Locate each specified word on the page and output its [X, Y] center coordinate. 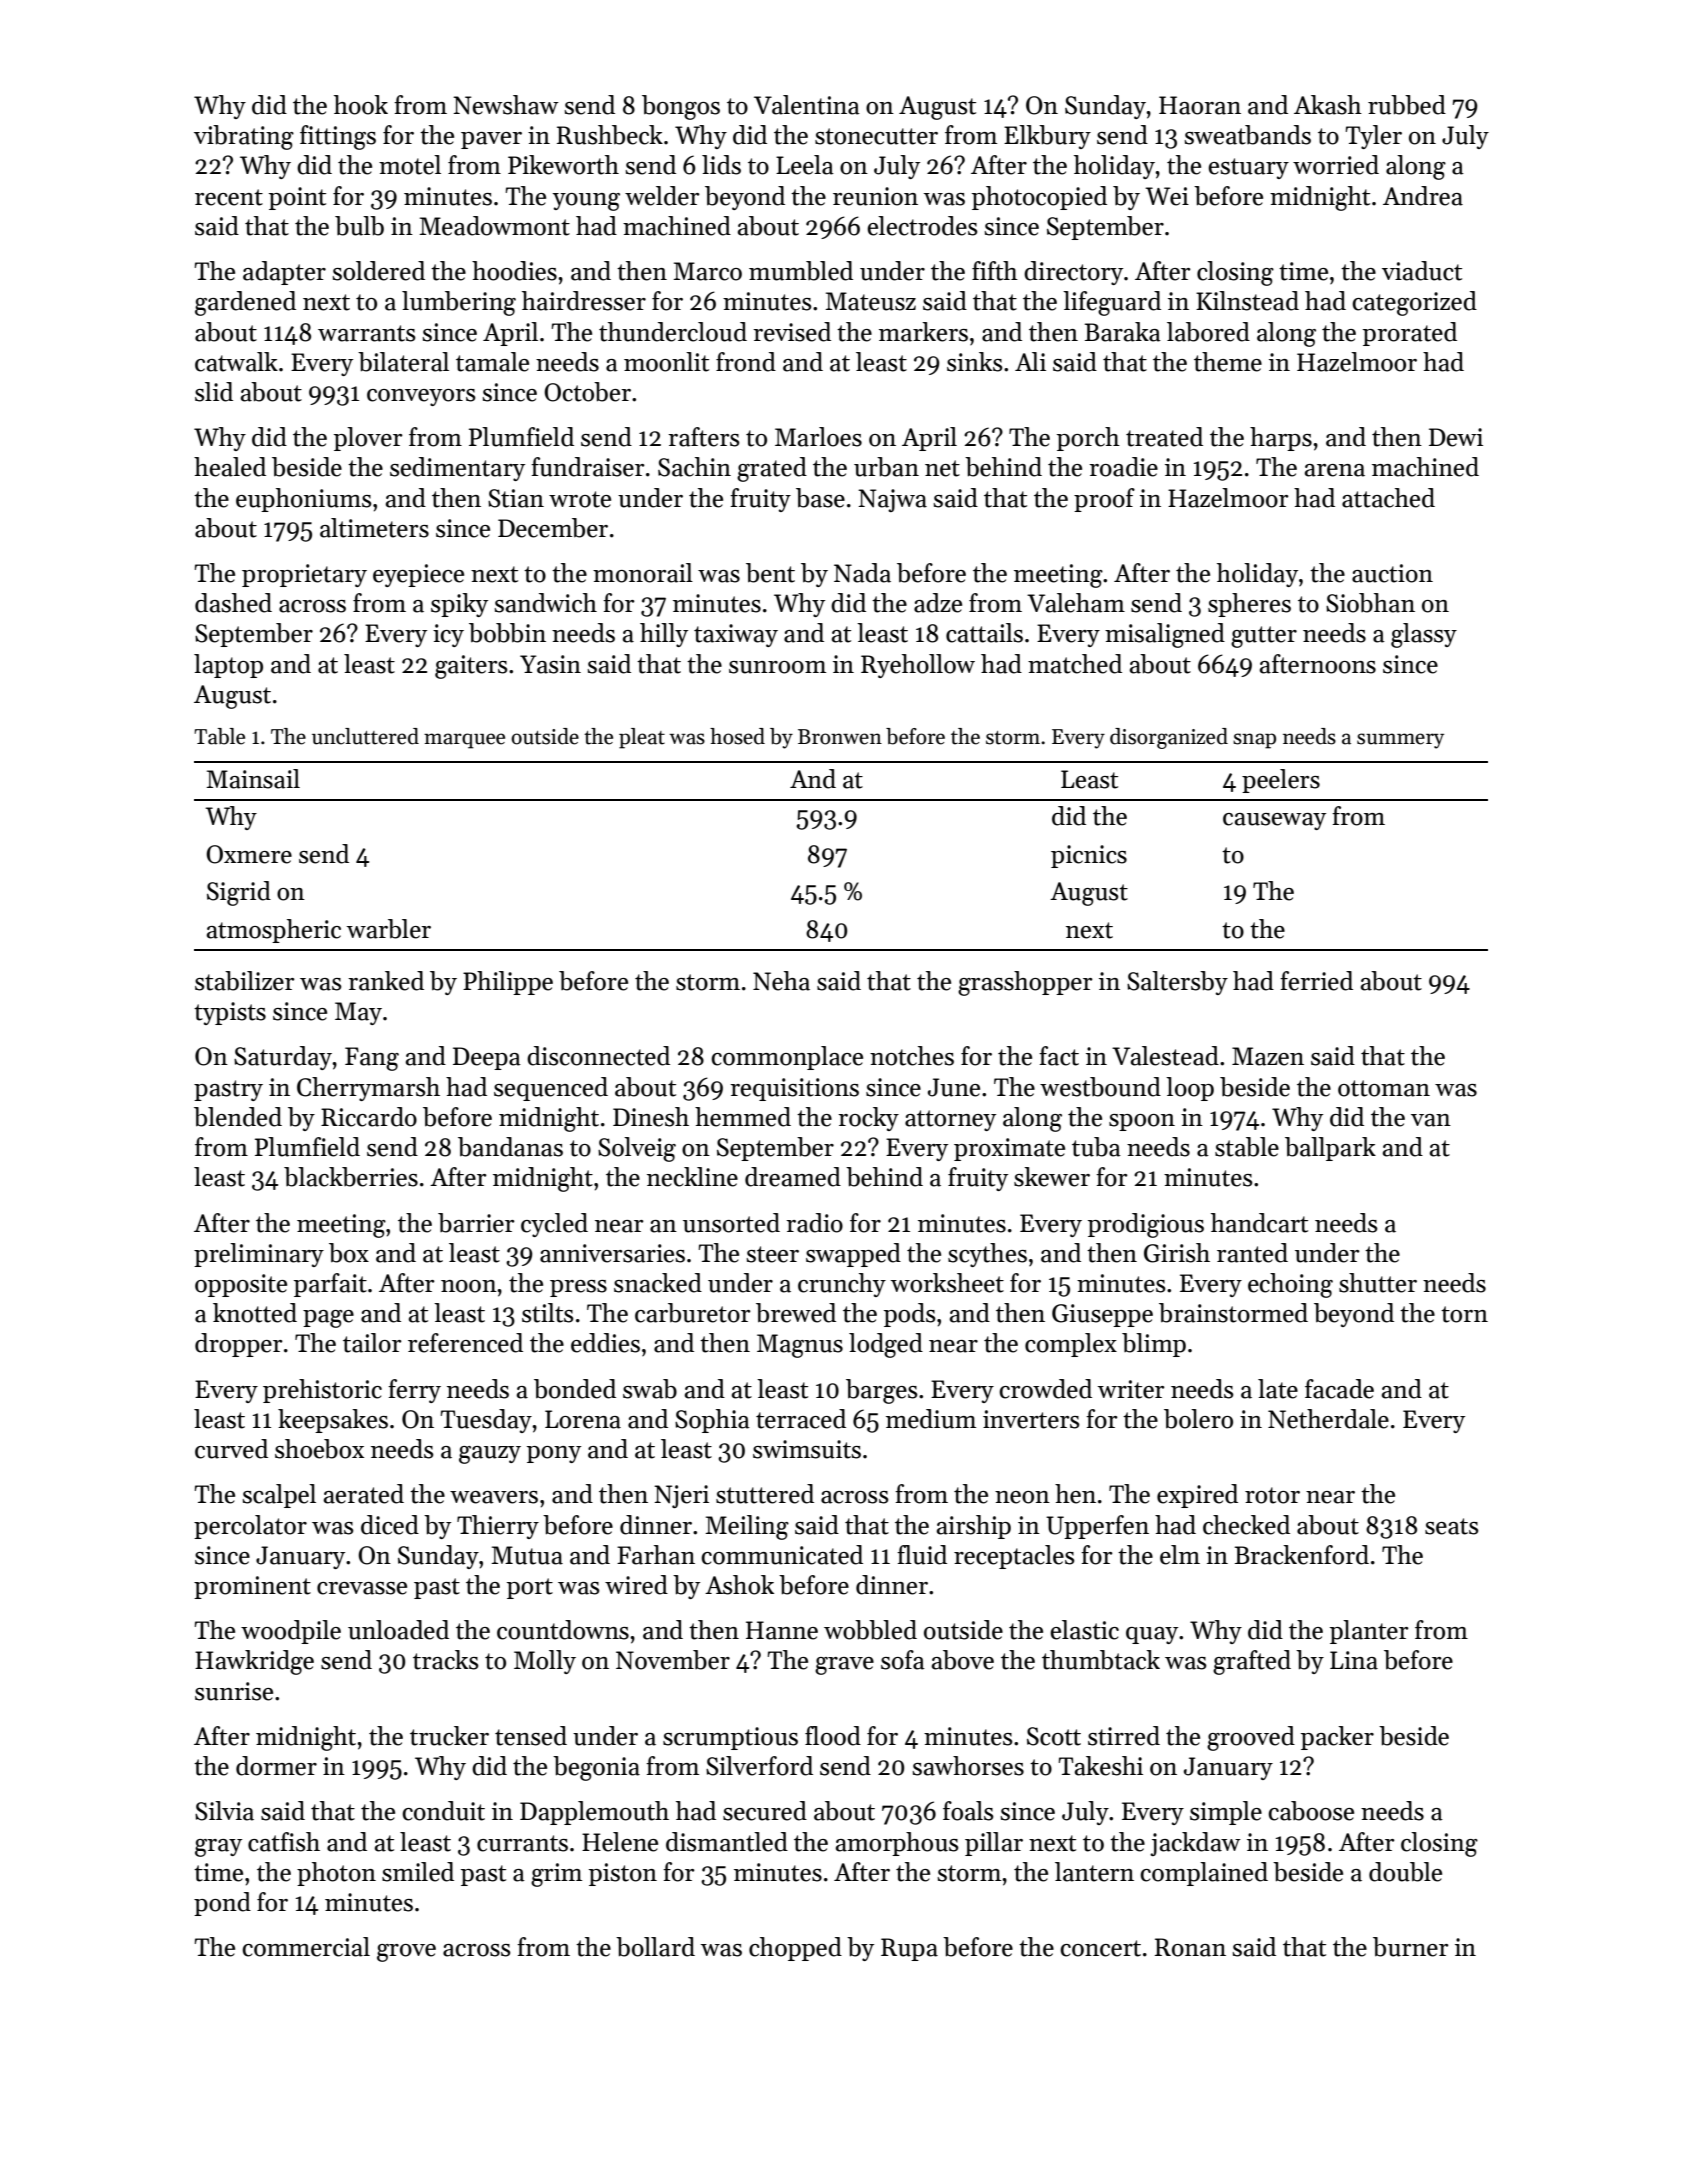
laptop [228, 666]
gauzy [490, 1455]
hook [361, 105]
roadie [1123, 467]
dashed [233, 603]
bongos [681, 107]
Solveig [637, 1149]
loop [1190, 1089]
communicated [782, 1555]
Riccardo [369, 1117]
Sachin [694, 467]
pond [222, 1904]
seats [1452, 1526]
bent [770, 573]
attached [1388, 498]
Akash [1328, 105]
